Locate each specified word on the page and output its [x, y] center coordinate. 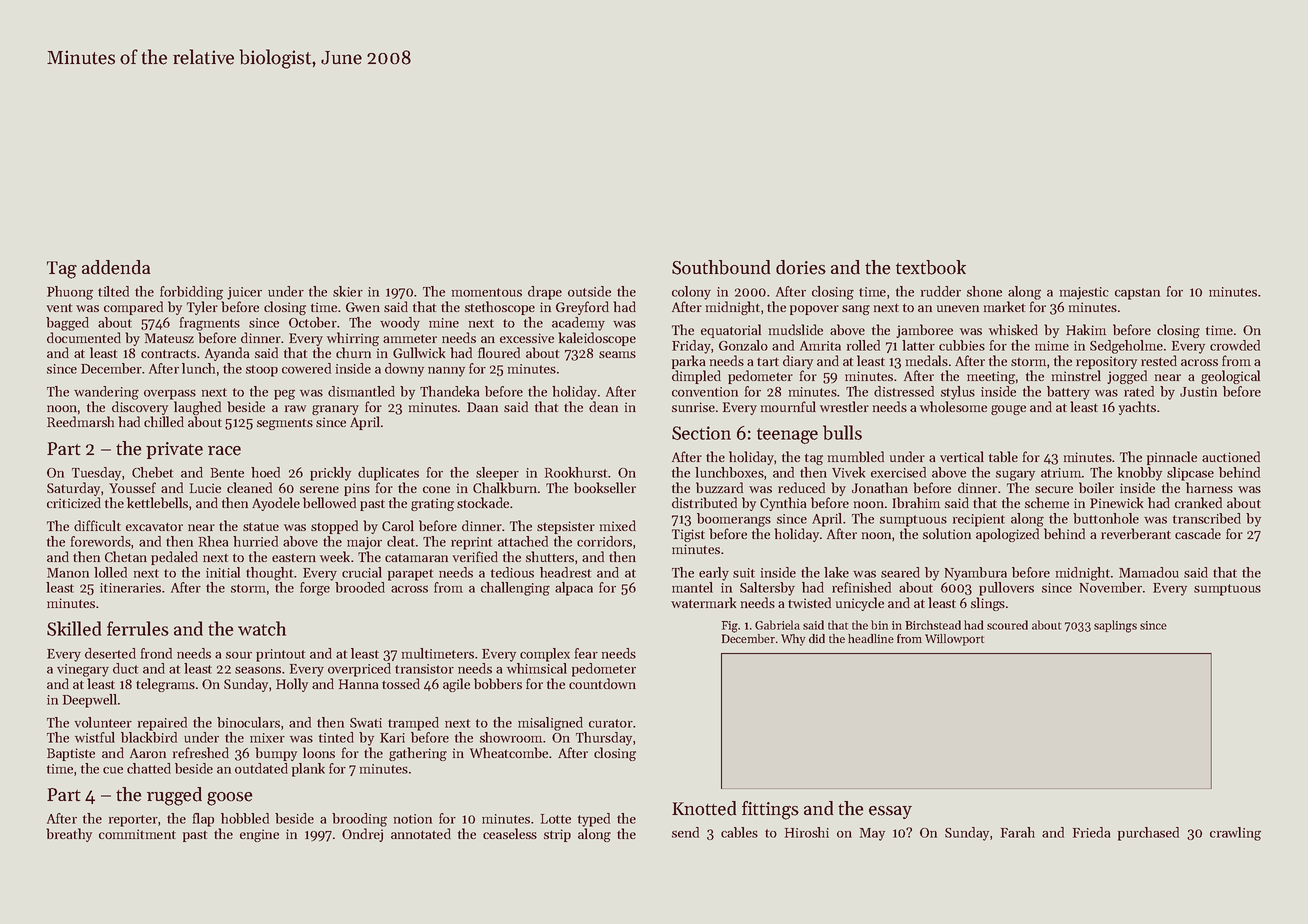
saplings [1115, 626]
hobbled [245, 818]
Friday [691, 347]
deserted [110, 653]
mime [1052, 346]
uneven [958, 308]
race [224, 451]
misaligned [550, 724]
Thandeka [449, 391]
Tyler [202, 308]
